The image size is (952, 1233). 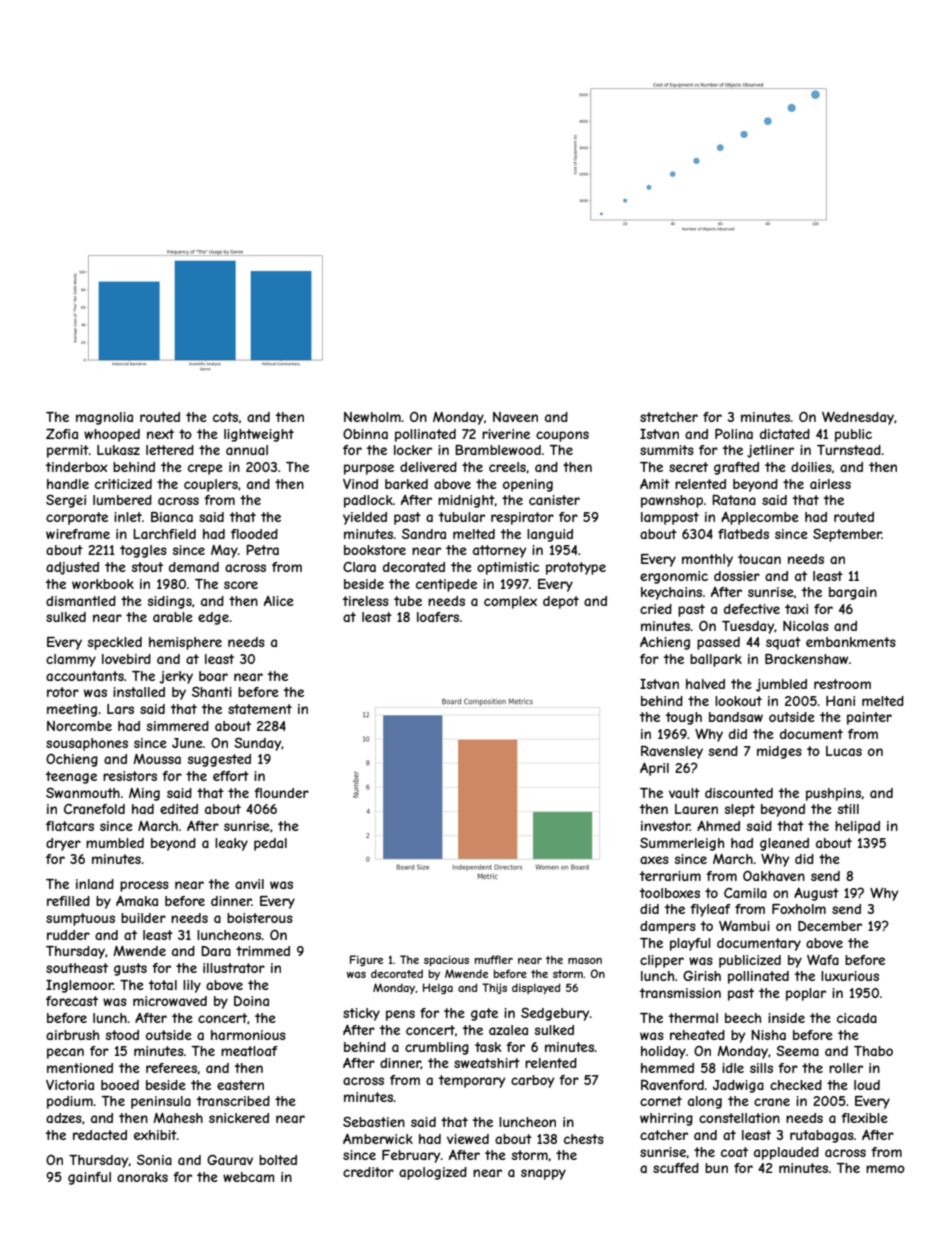 What do you see at coordinates (785, 434) in the document?
I see `dictated` at bounding box center [785, 434].
